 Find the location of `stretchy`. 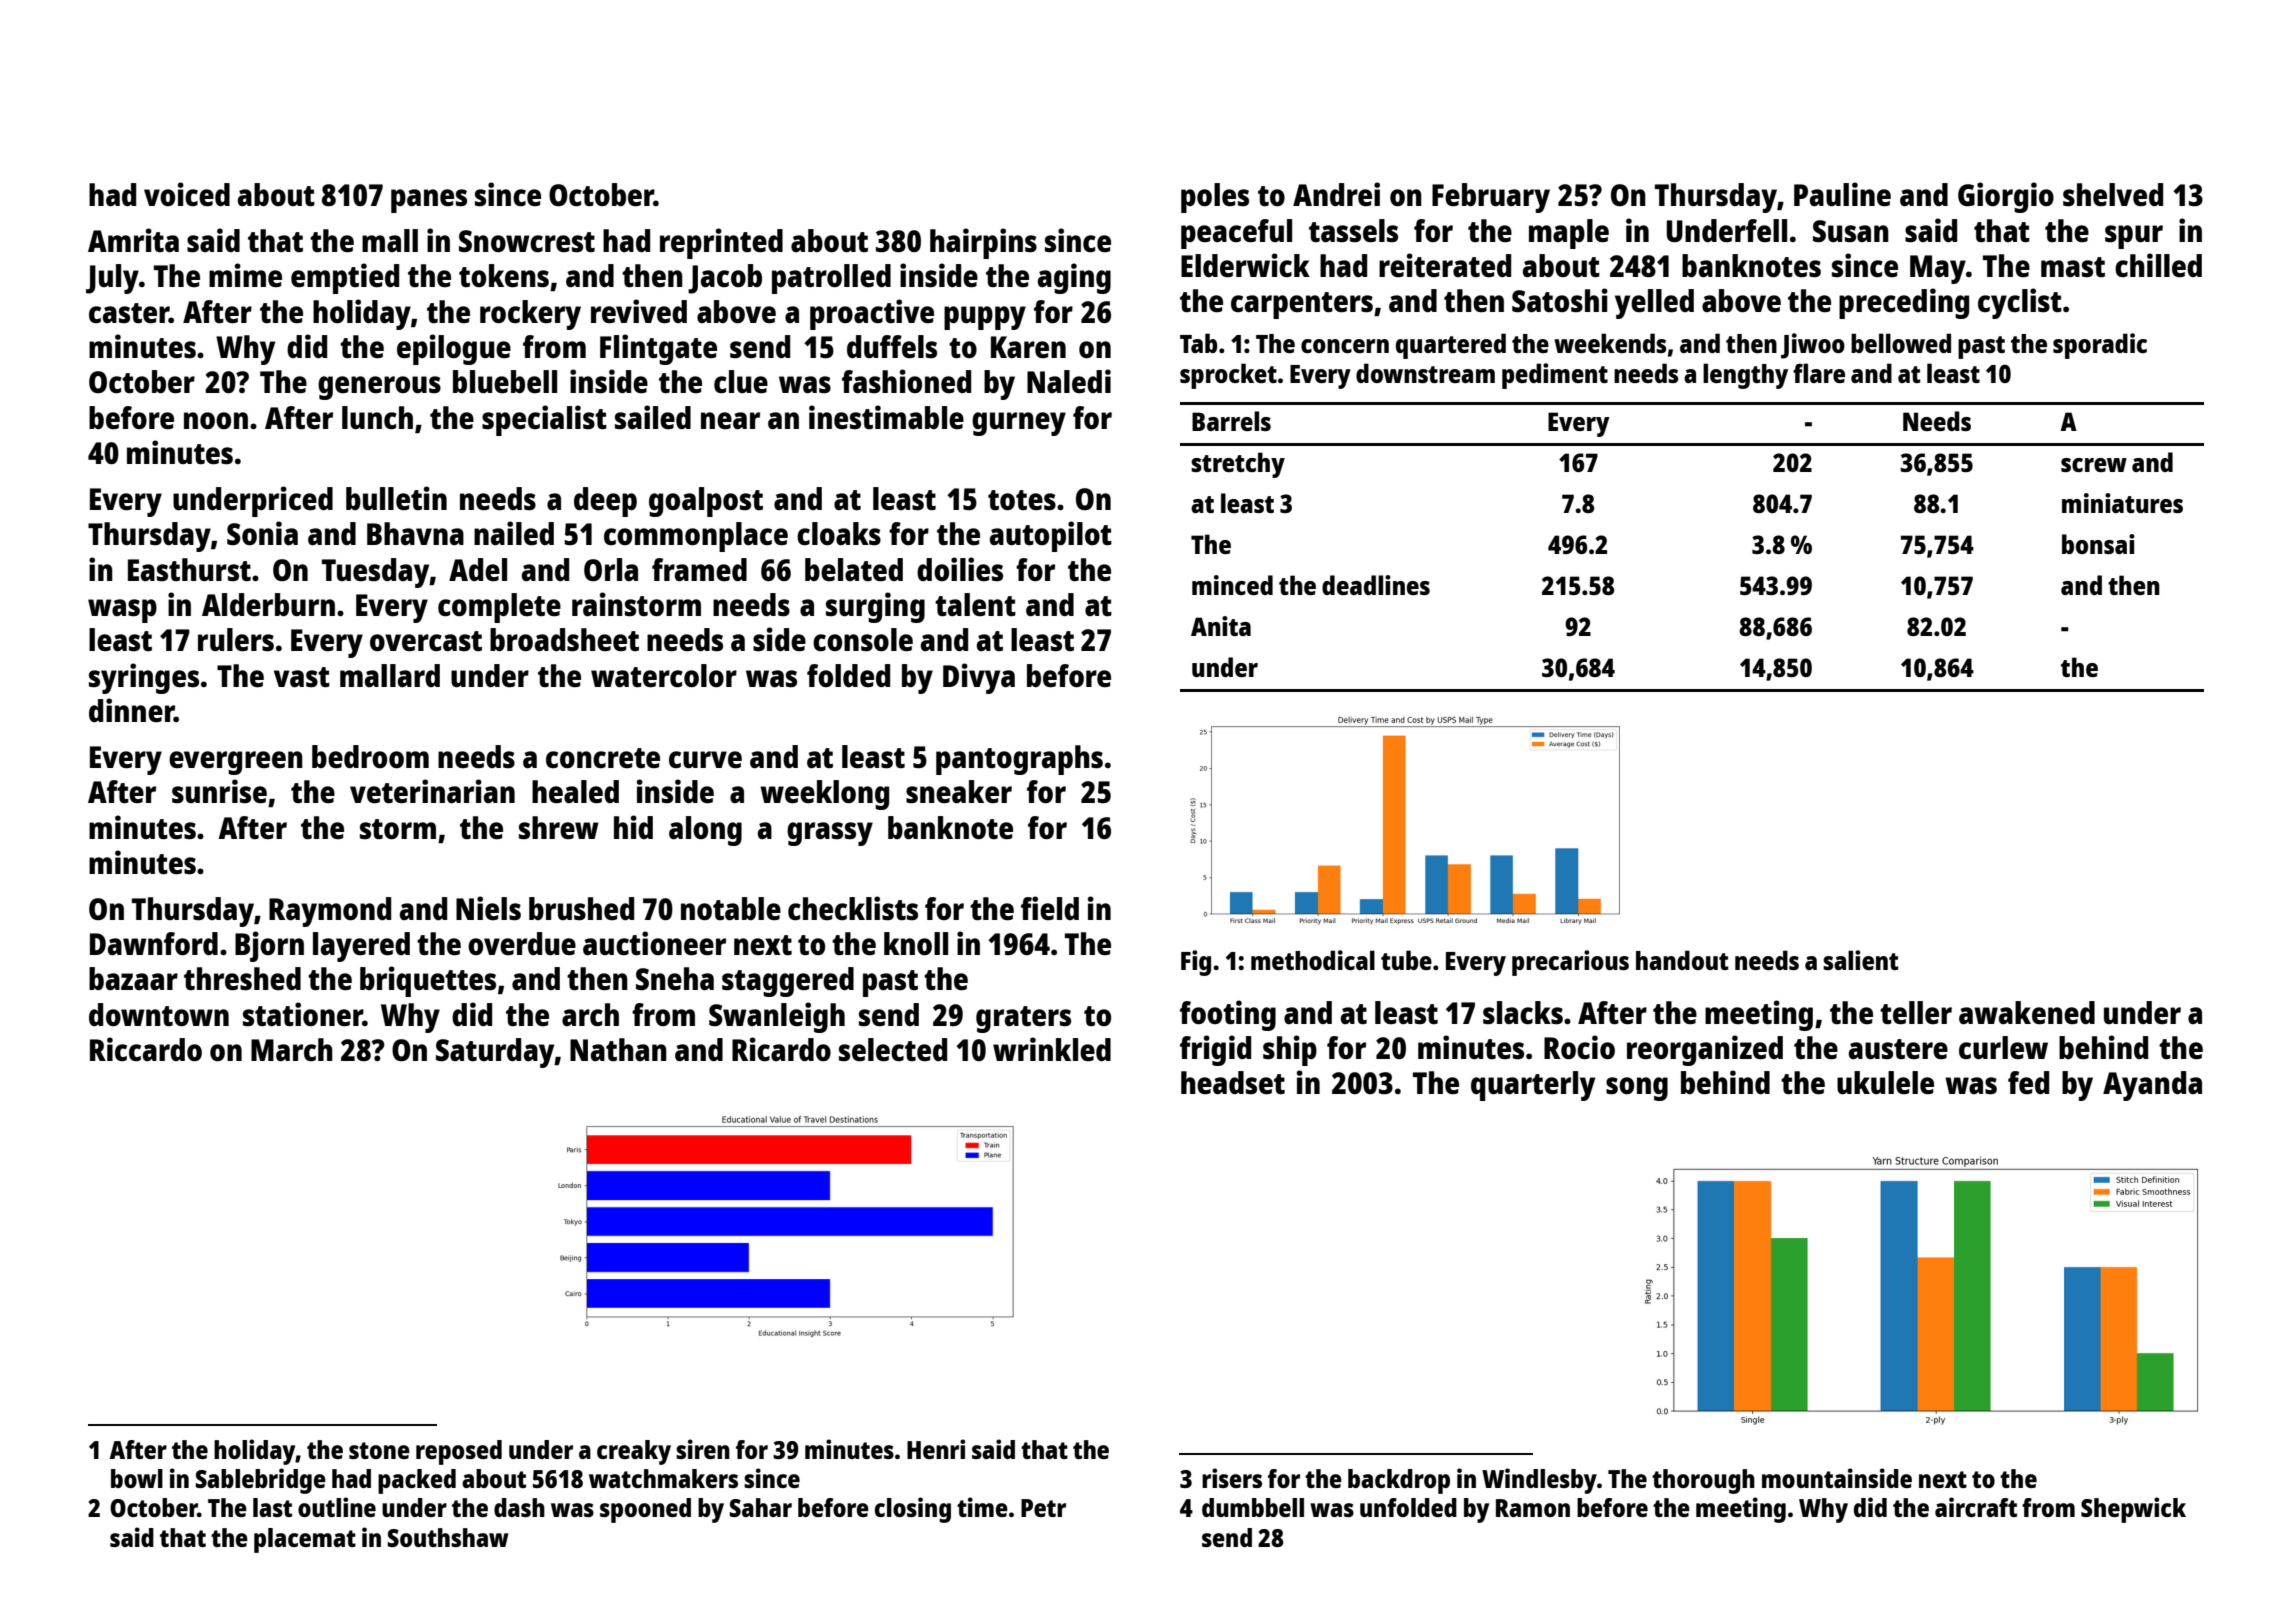

stretchy is located at coordinates (1238, 465).
